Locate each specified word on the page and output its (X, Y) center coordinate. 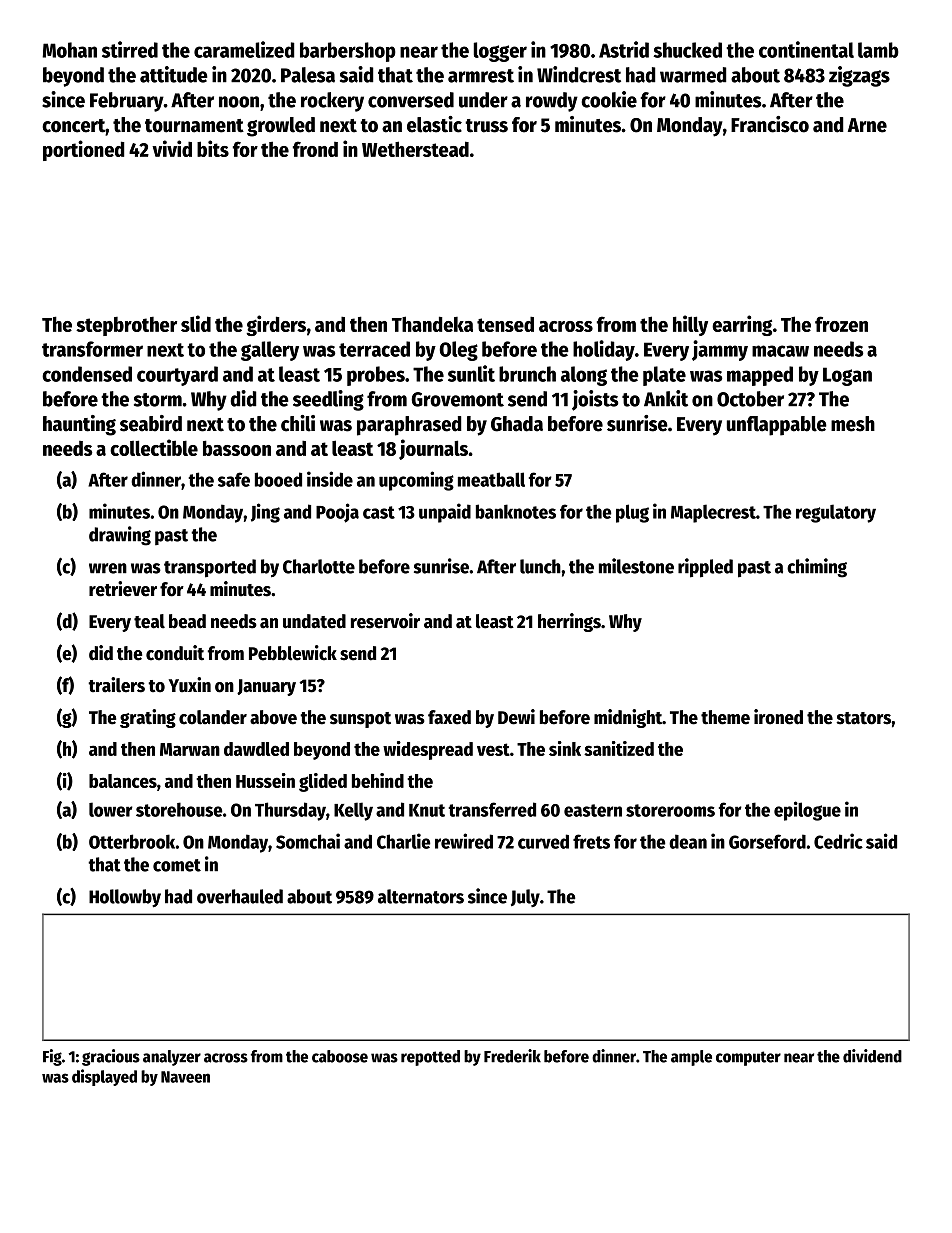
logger (500, 52)
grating (148, 718)
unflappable (777, 426)
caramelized (244, 49)
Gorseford (767, 841)
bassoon (237, 448)
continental (806, 49)
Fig (52, 1057)
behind (378, 780)
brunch (527, 374)
